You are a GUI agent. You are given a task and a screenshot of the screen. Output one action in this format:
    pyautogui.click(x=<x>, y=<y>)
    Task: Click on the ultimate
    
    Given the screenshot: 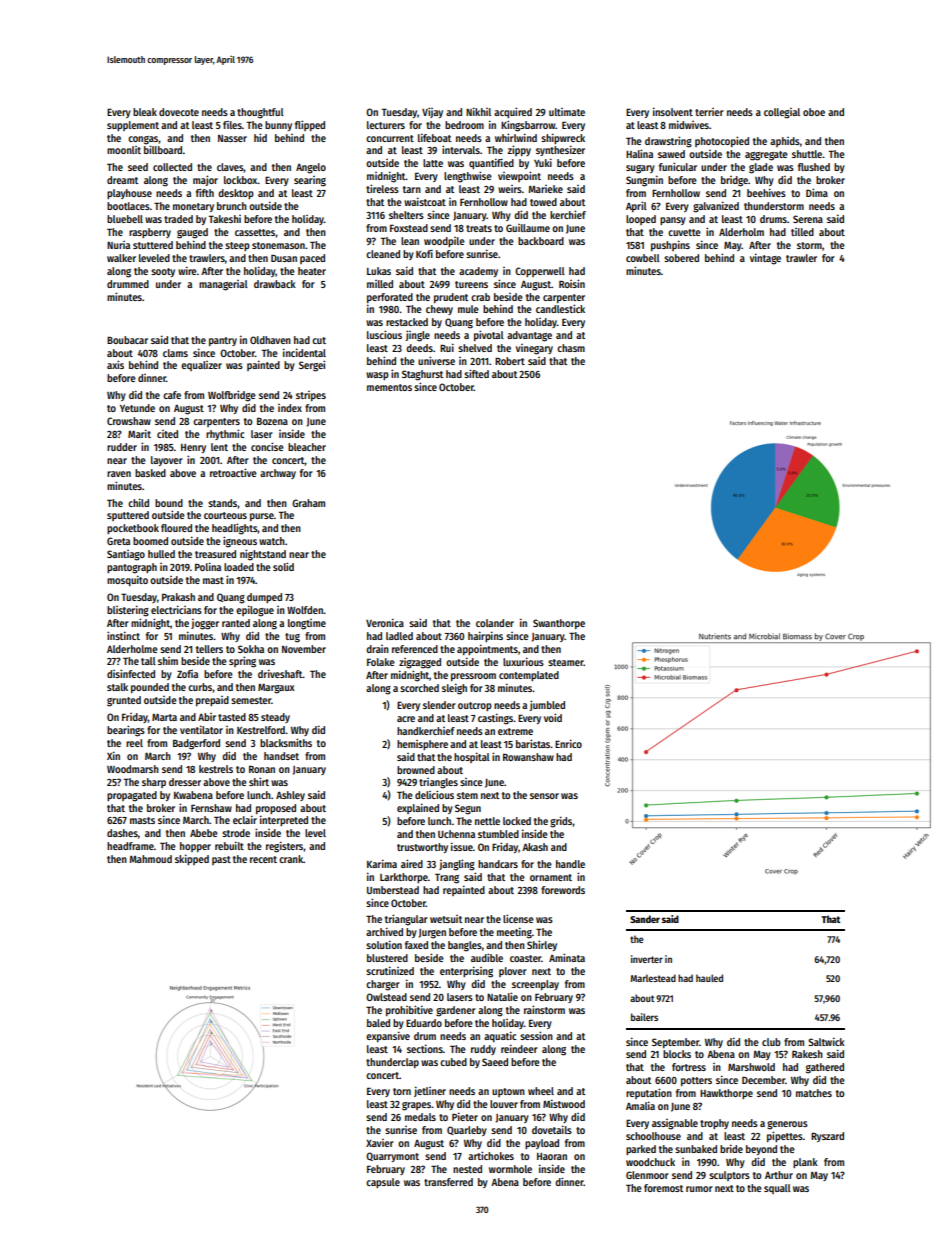 What is the action you would take?
    pyautogui.click(x=567, y=112)
